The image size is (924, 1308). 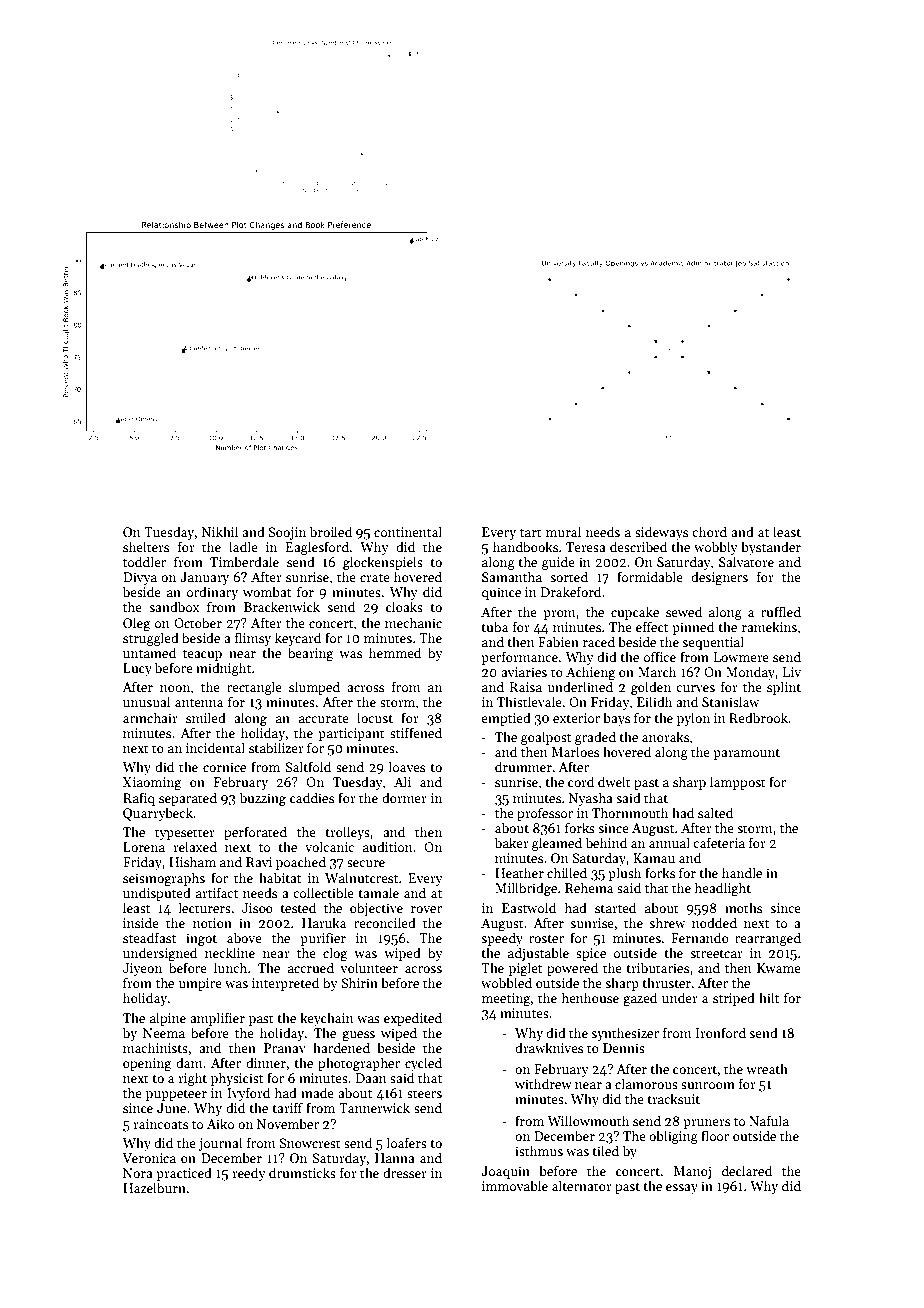 What do you see at coordinates (515, 1185) in the page?
I see `immovable` at bounding box center [515, 1185].
